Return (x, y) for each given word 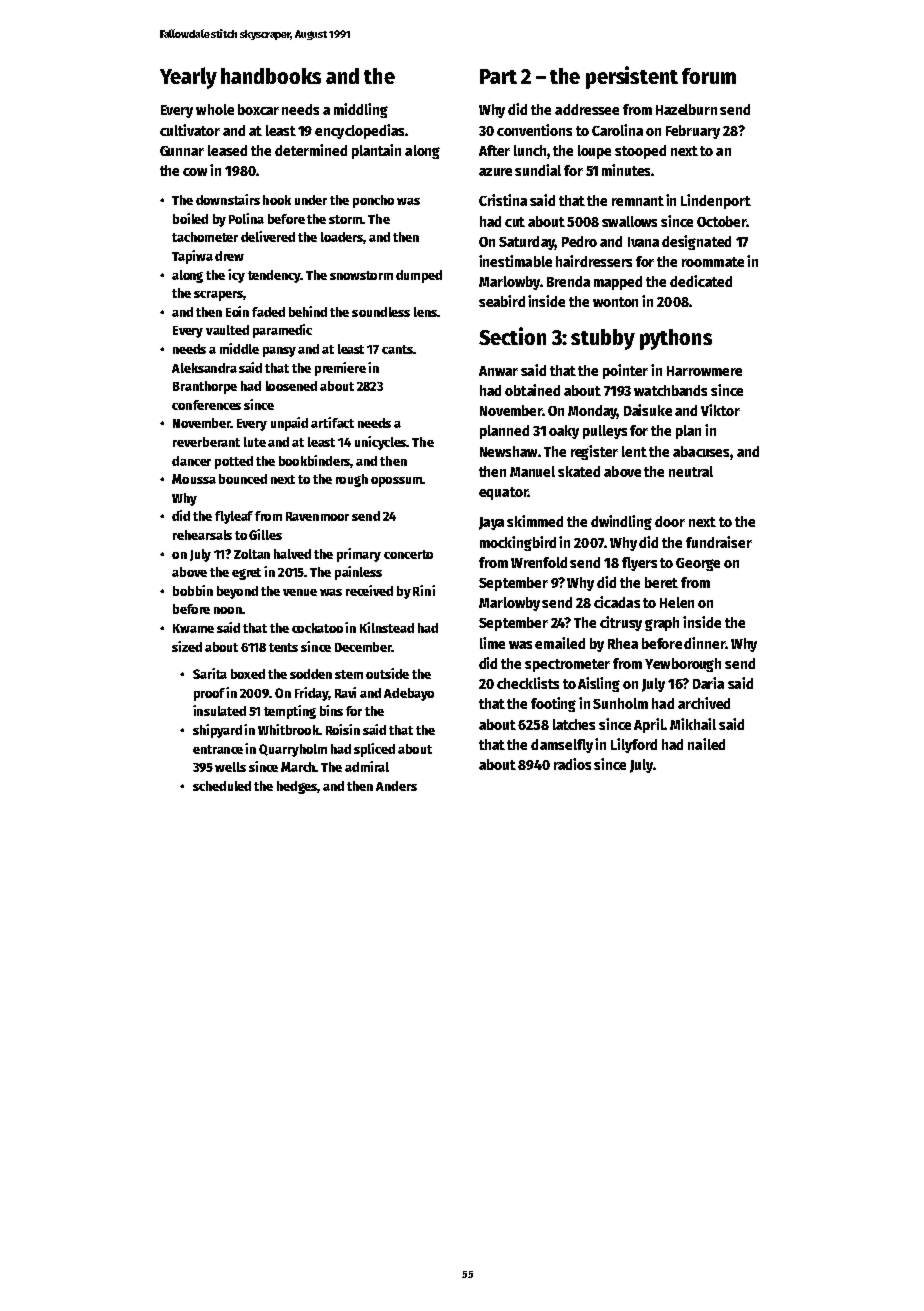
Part (498, 76)
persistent (632, 77)
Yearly (188, 78)
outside (387, 673)
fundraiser (719, 542)
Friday (311, 694)
